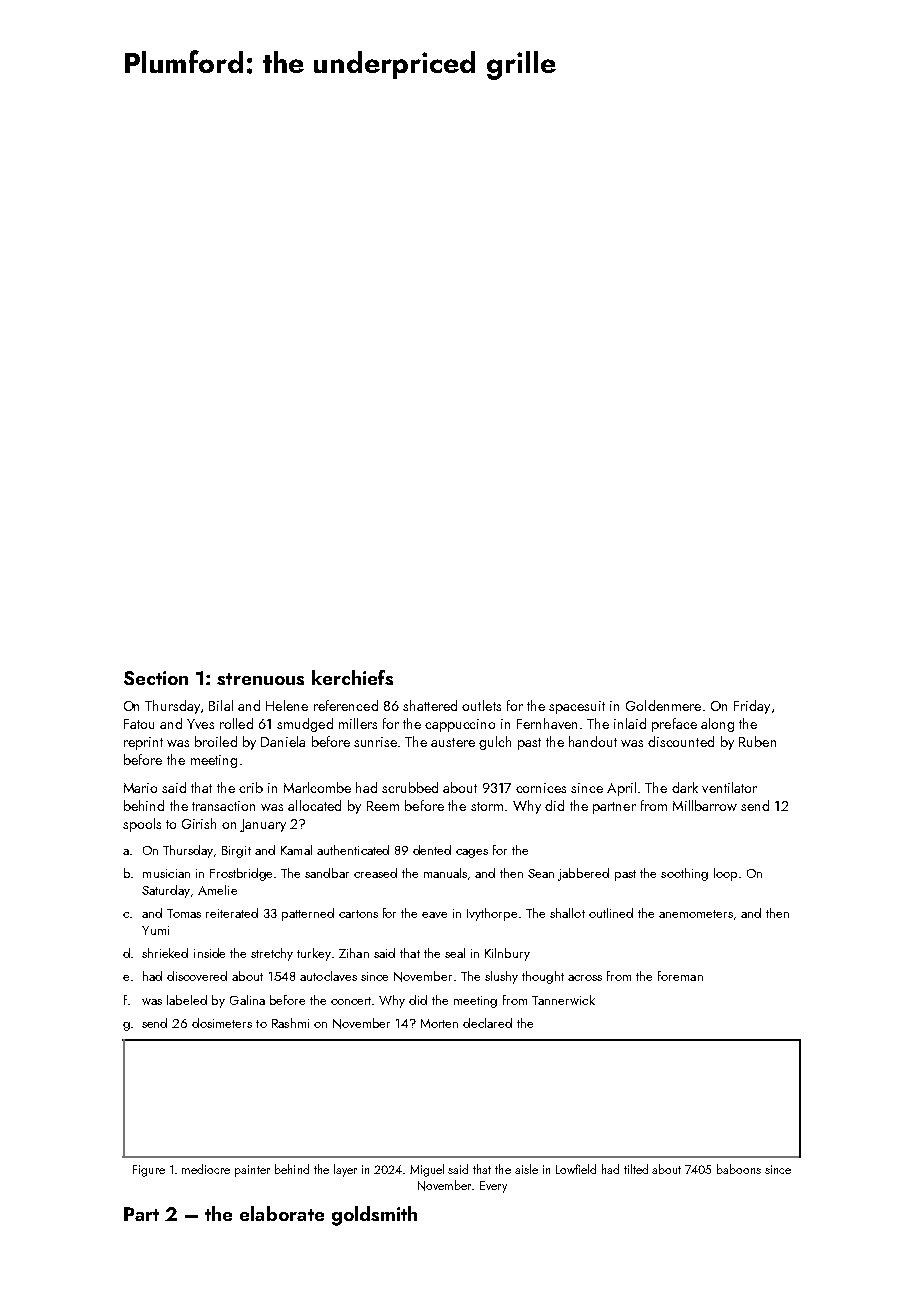 The height and width of the screenshot is (1308, 924). Describe the element at coordinates (206, 1169) in the screenshot. I see `mediocre` at that location.
